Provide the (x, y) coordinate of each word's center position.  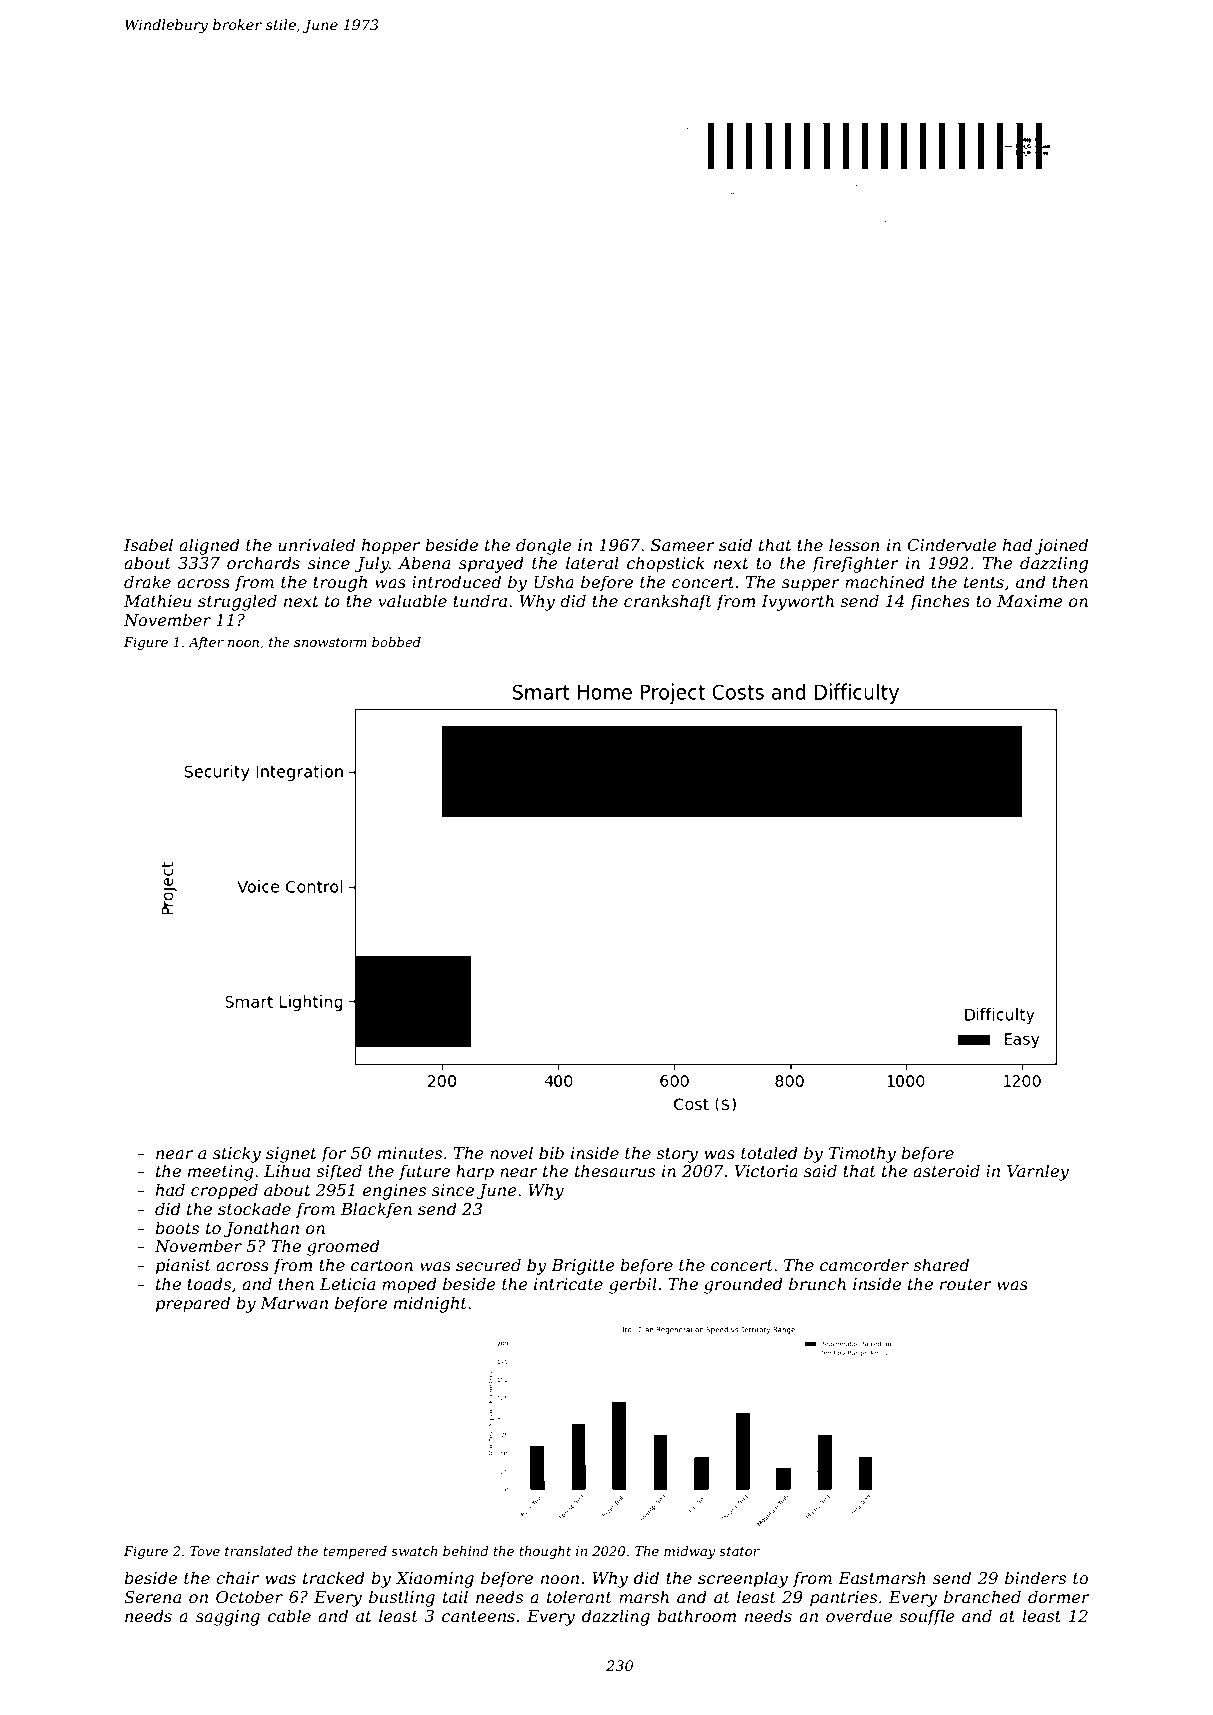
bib (551, 1152)
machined (885, 581)
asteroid (946, 1170)
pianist (183, 1267)
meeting (221, 1173)
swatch (414, 1551)
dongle (544, 546)
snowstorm (330, 642)
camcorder (864, 1264)
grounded (743, 1285)
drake (147, 581)
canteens (478, 1616)
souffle (927, 1617)
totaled (769, 1152)
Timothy (862, 1154)
